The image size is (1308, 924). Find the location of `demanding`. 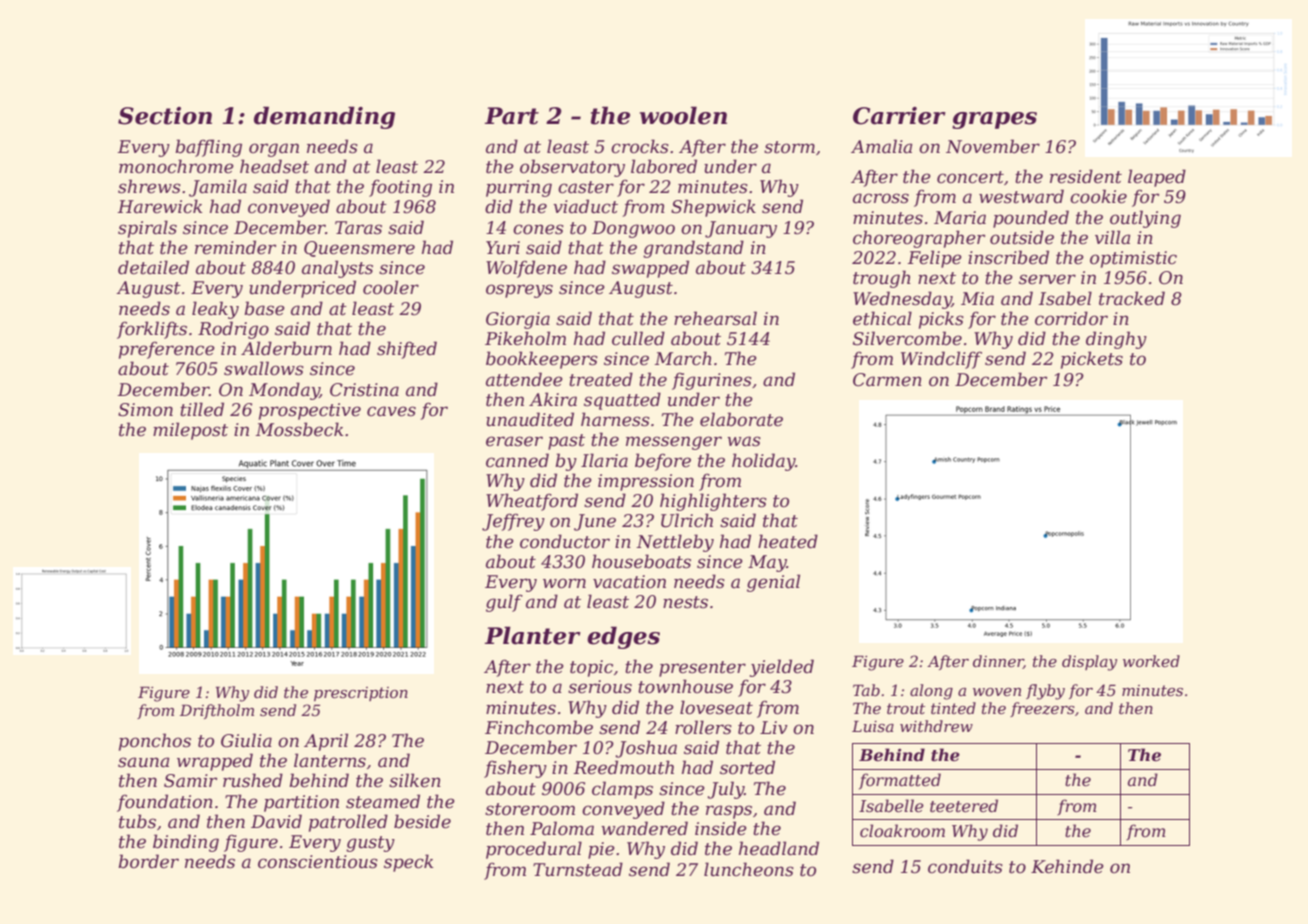

demanding is located at coordinates (324, 117).
